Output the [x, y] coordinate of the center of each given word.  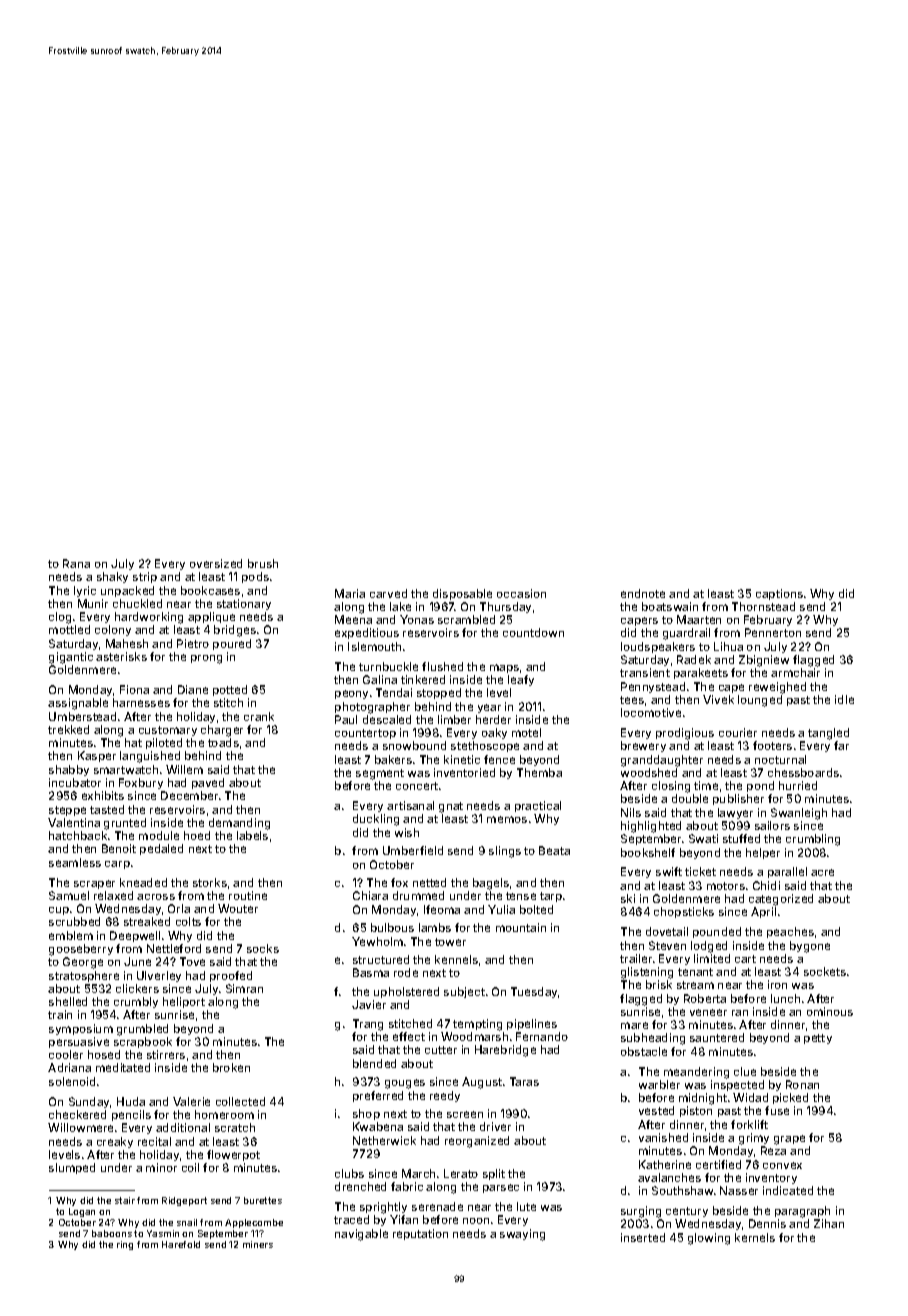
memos [507, 819]
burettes [263, 1200]
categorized [781, 900]
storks [210, 882]
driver [495, 1126]
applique [211, 617]
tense [521, 896]
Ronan [802, 1084]
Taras [524, 1081]
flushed [442, 666]
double [690, 798]
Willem [184, 769]
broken [231, 1067]
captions [779, 594]
